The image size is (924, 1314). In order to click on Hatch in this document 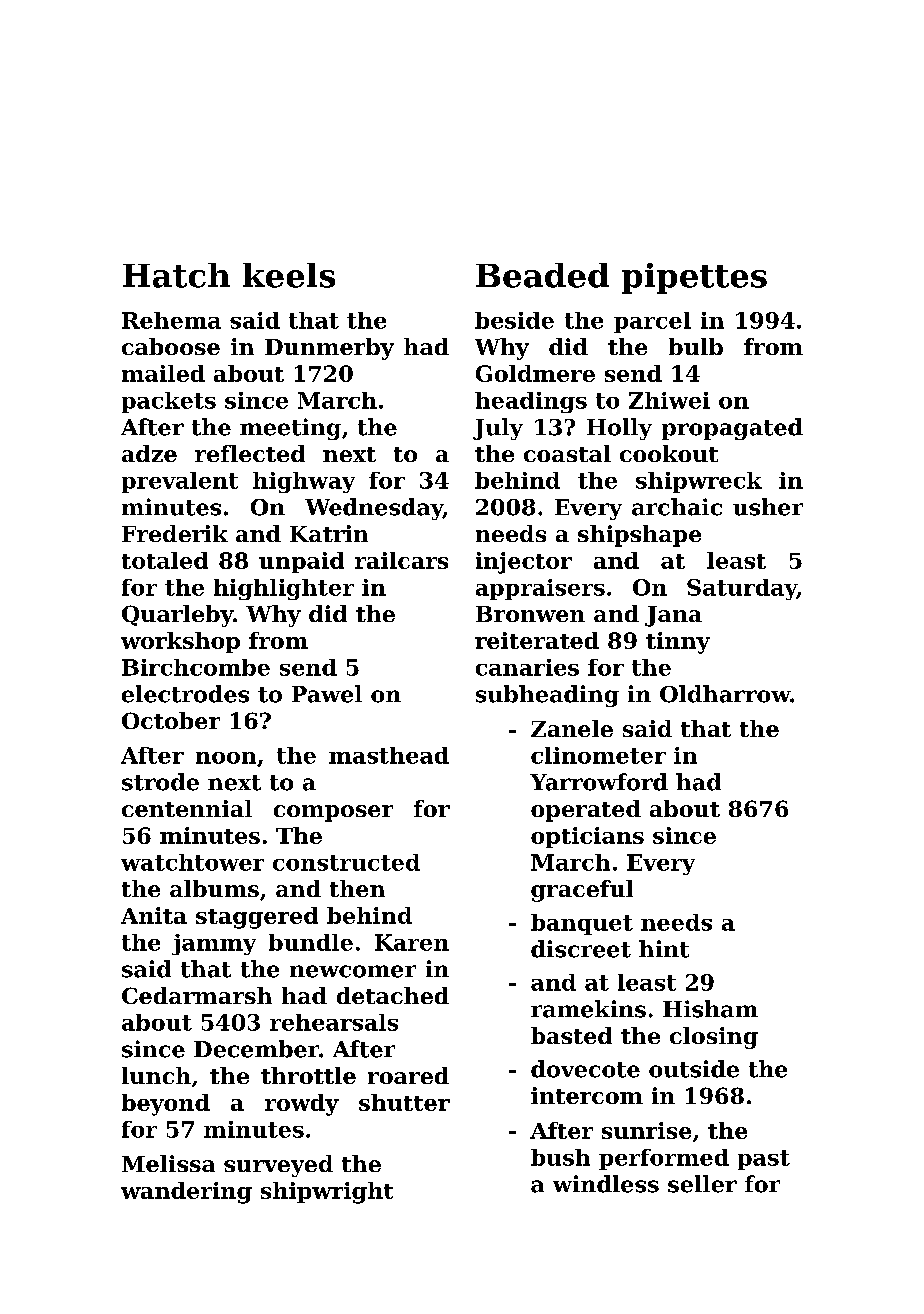, I will do `click(176, 275)`.
